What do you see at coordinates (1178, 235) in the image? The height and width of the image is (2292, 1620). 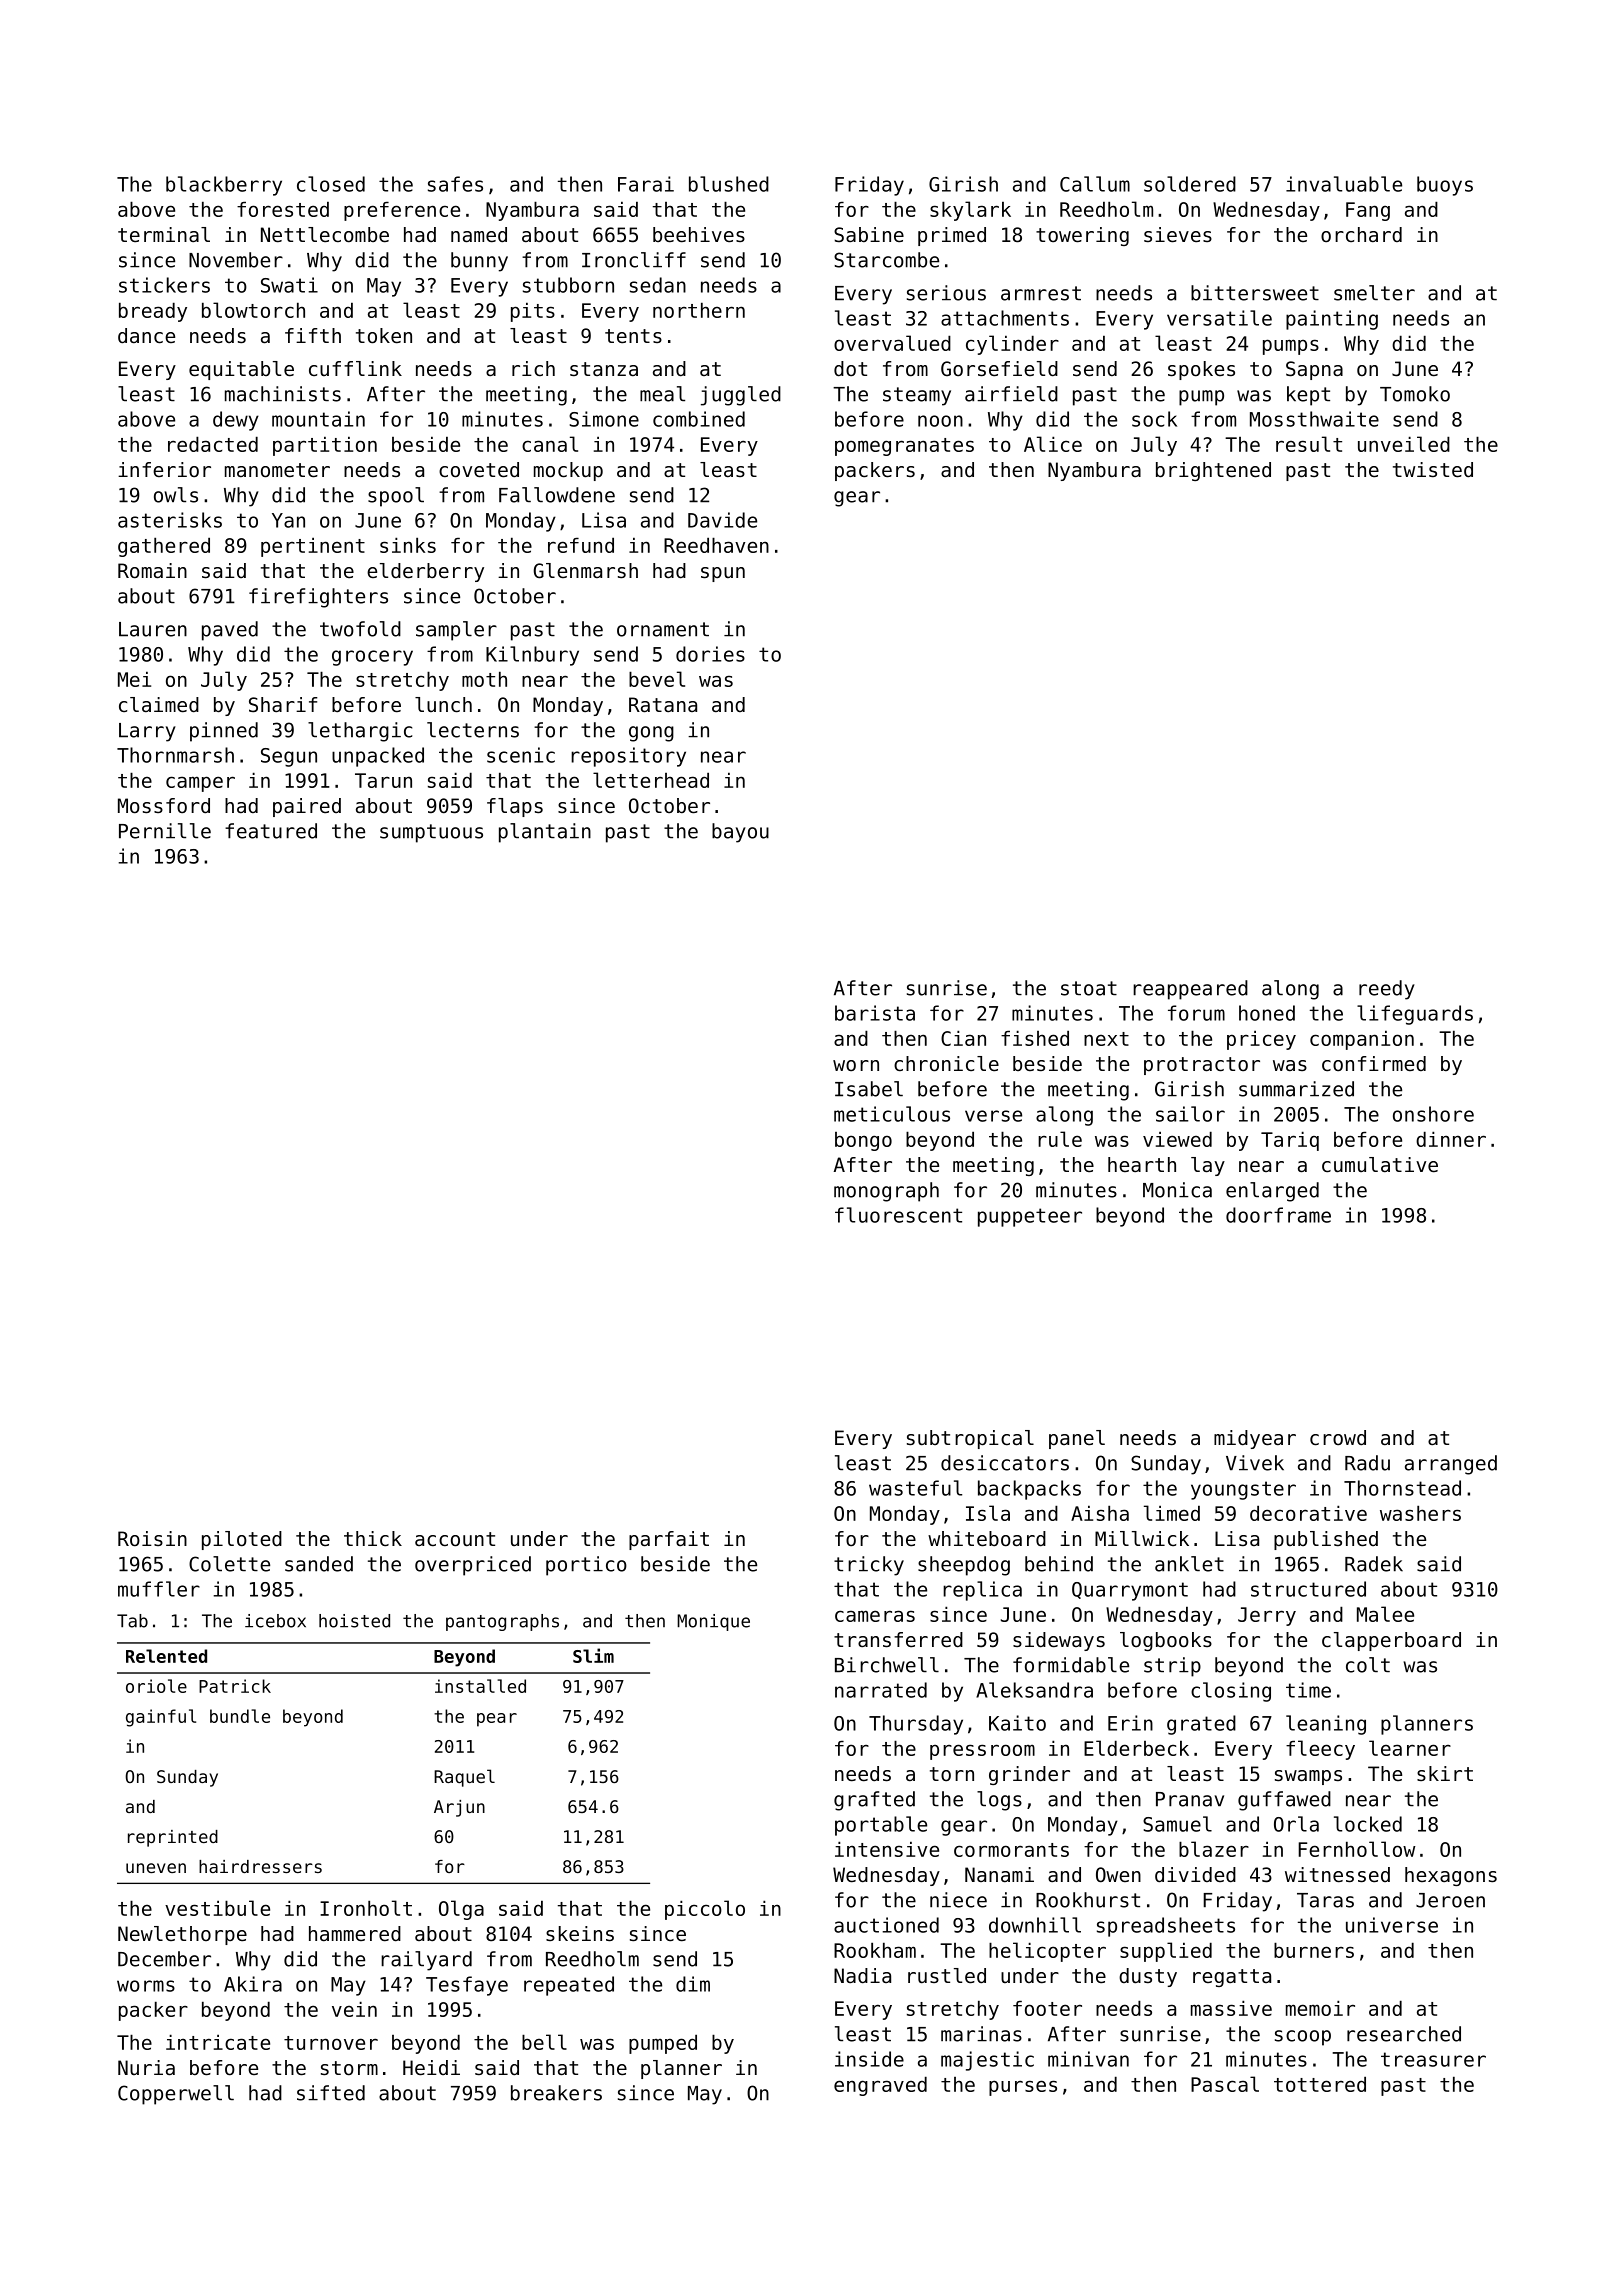 I see `sieves` at bounding box center [1178, 235].
